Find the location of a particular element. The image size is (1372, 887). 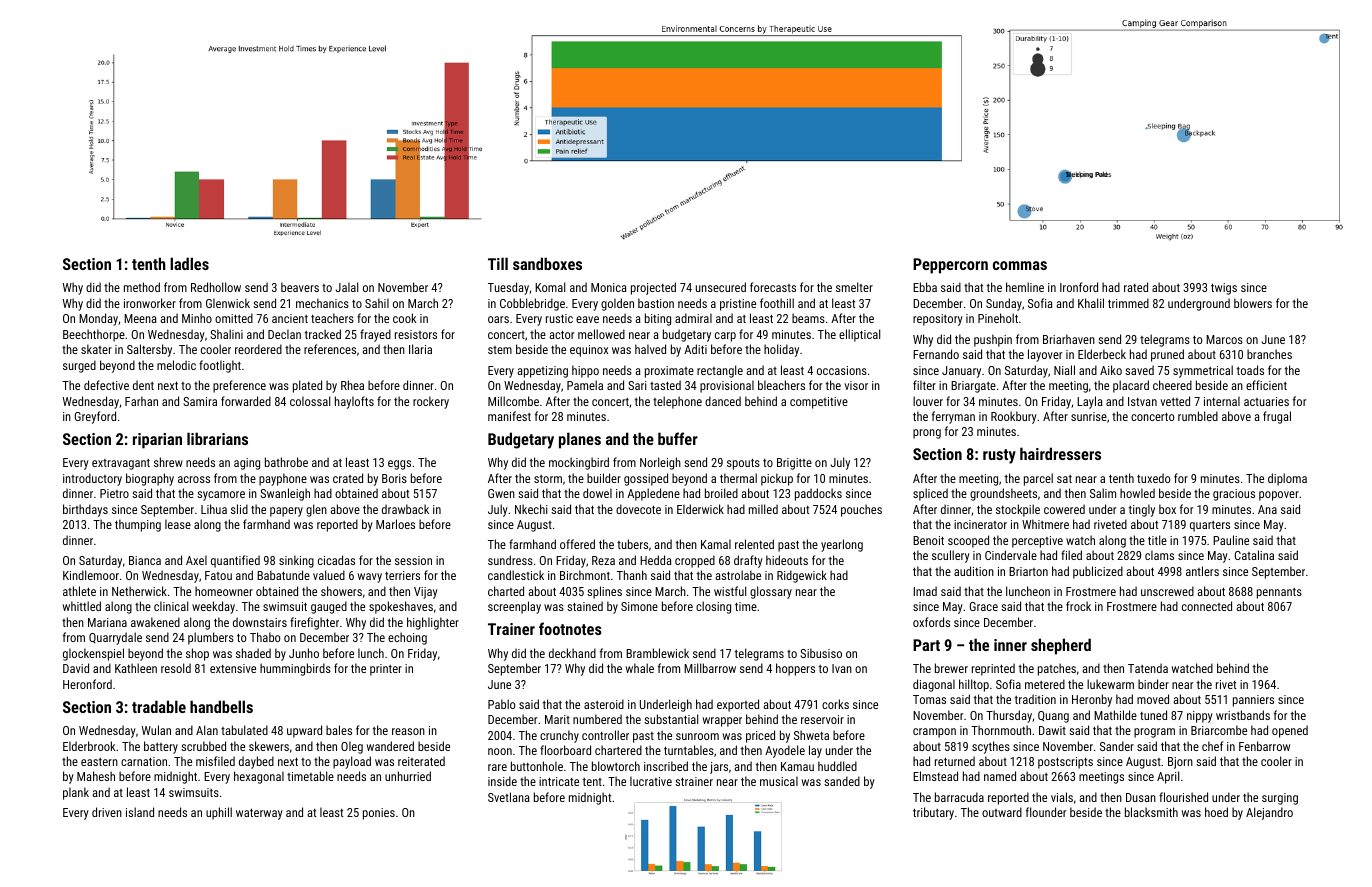

Bianca is located at coordinates (145, 560).
